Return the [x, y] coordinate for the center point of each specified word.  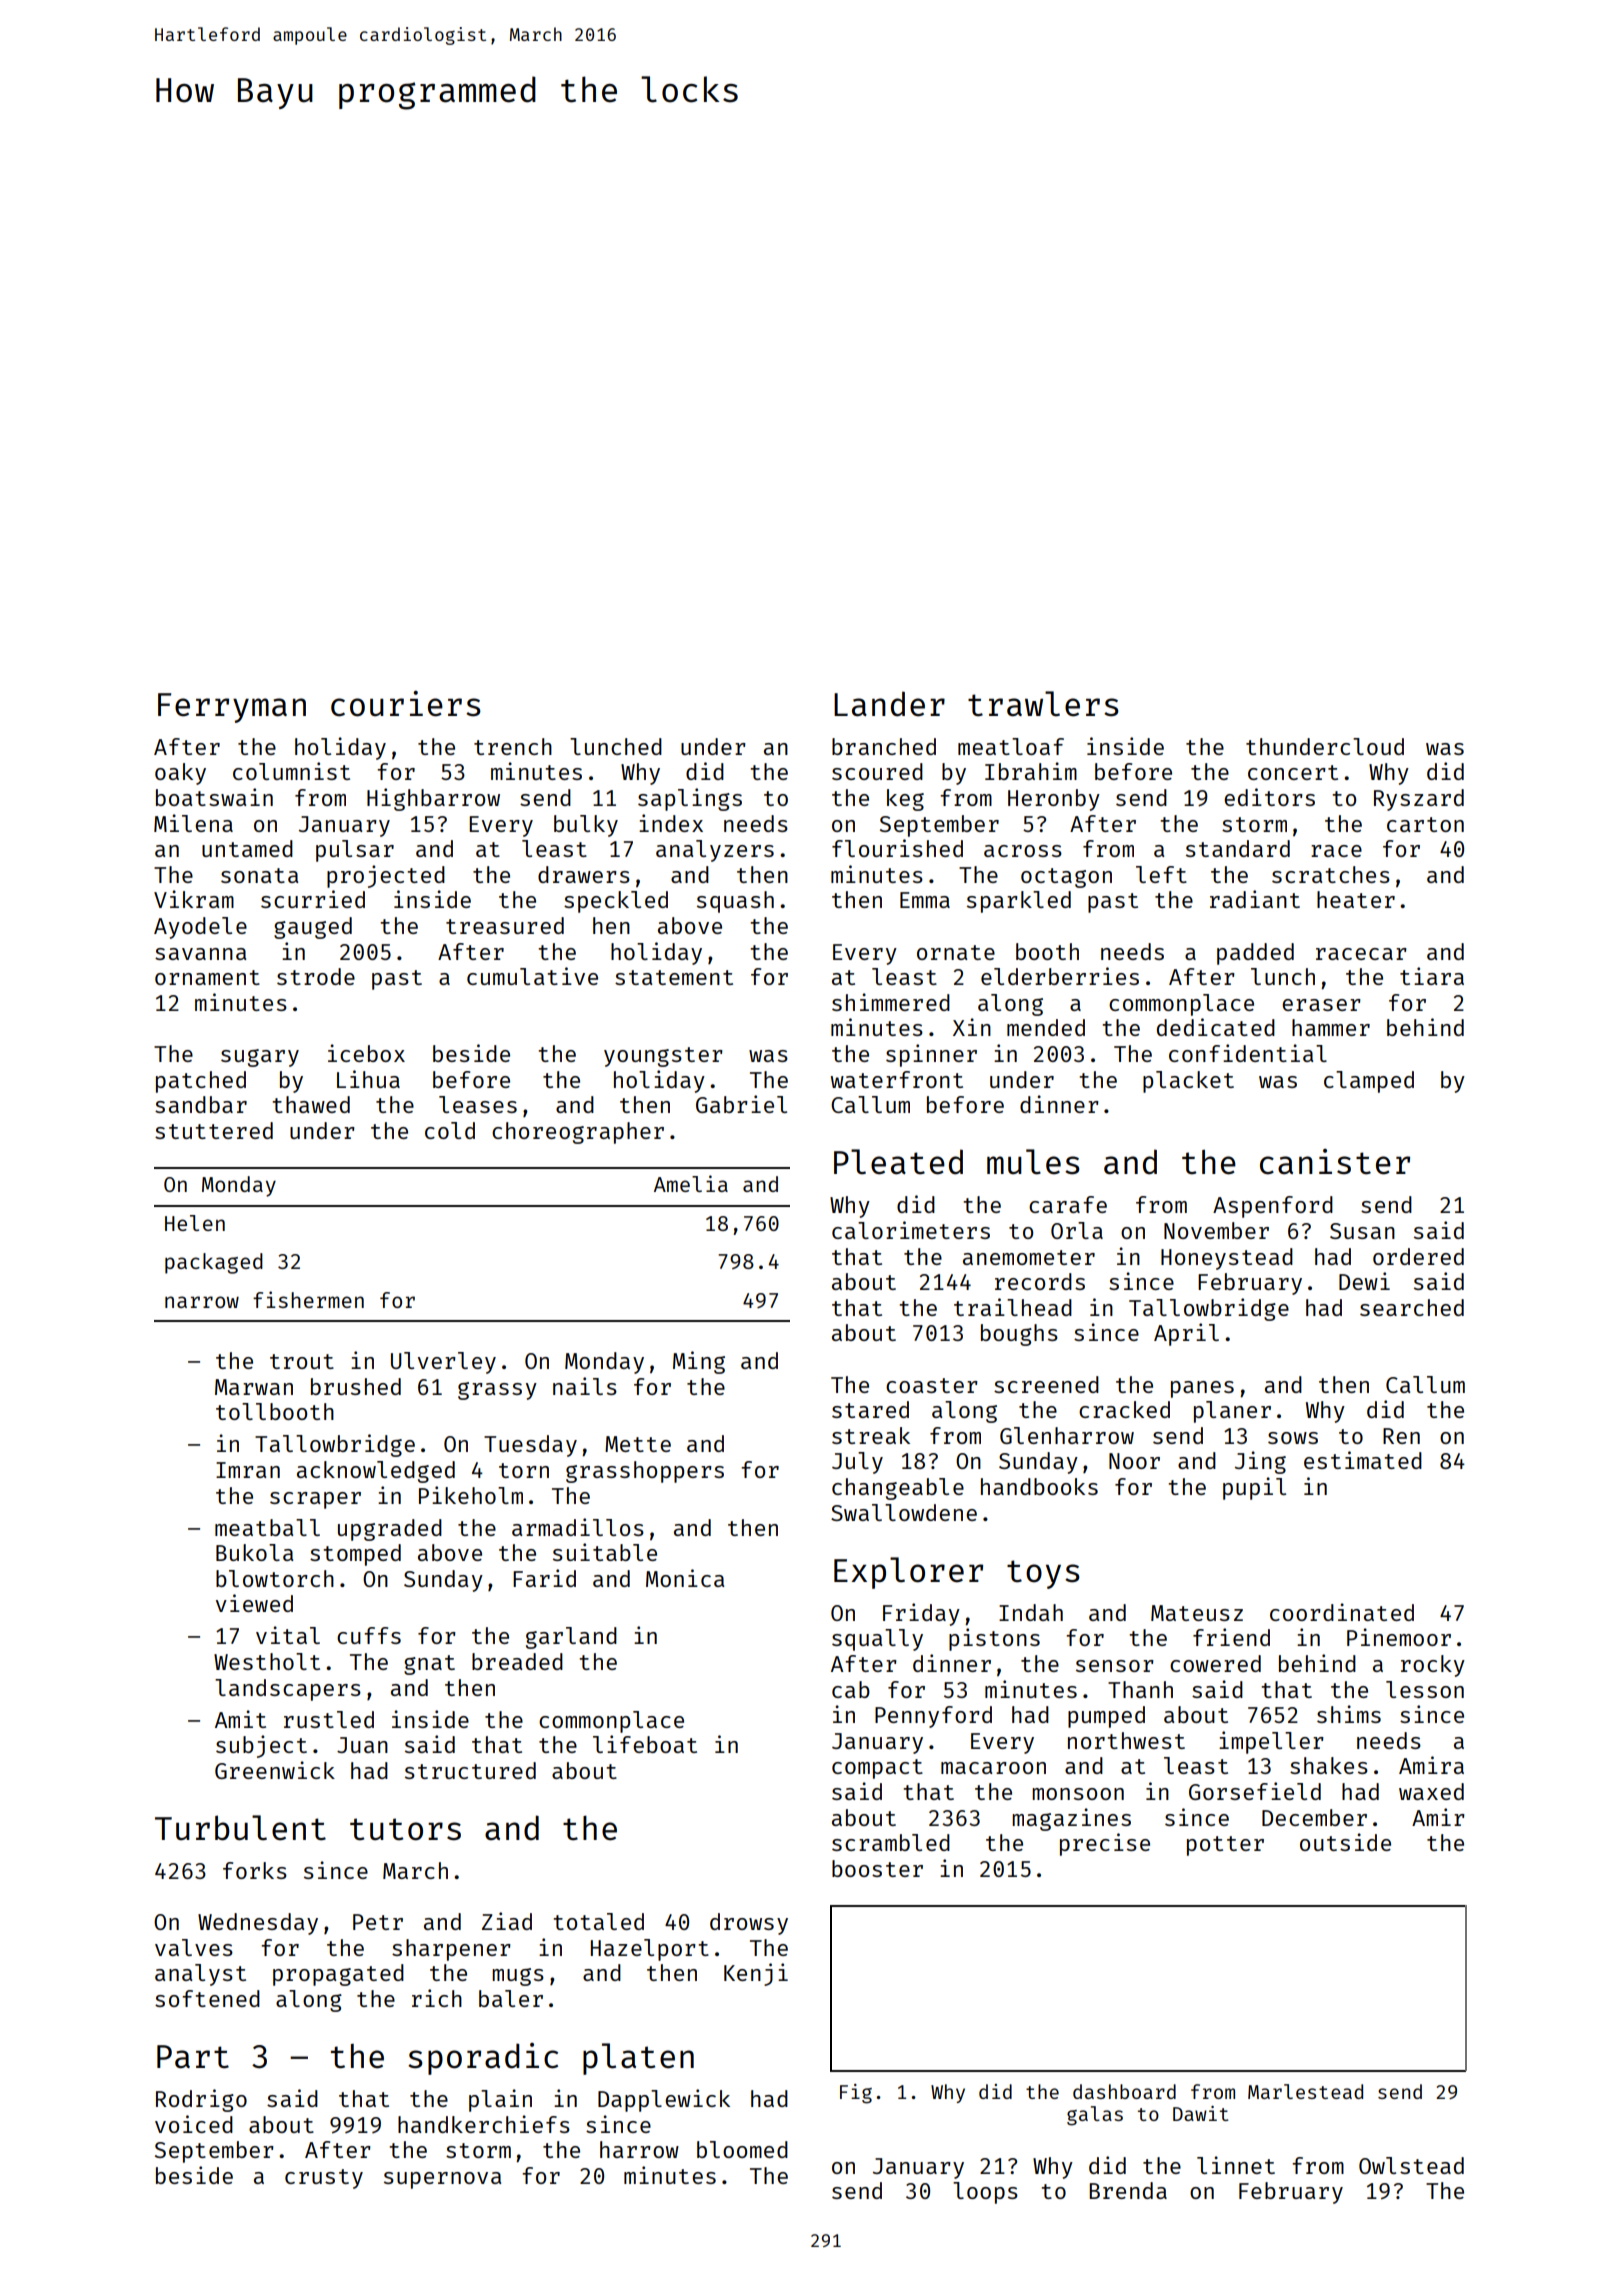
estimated [1363, 1460]
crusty [324, 2179]
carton [1425, 824]
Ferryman [232, 708]
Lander [889, 704]
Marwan [254, 1387]
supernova [442, 2180]
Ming [699, 1362]
